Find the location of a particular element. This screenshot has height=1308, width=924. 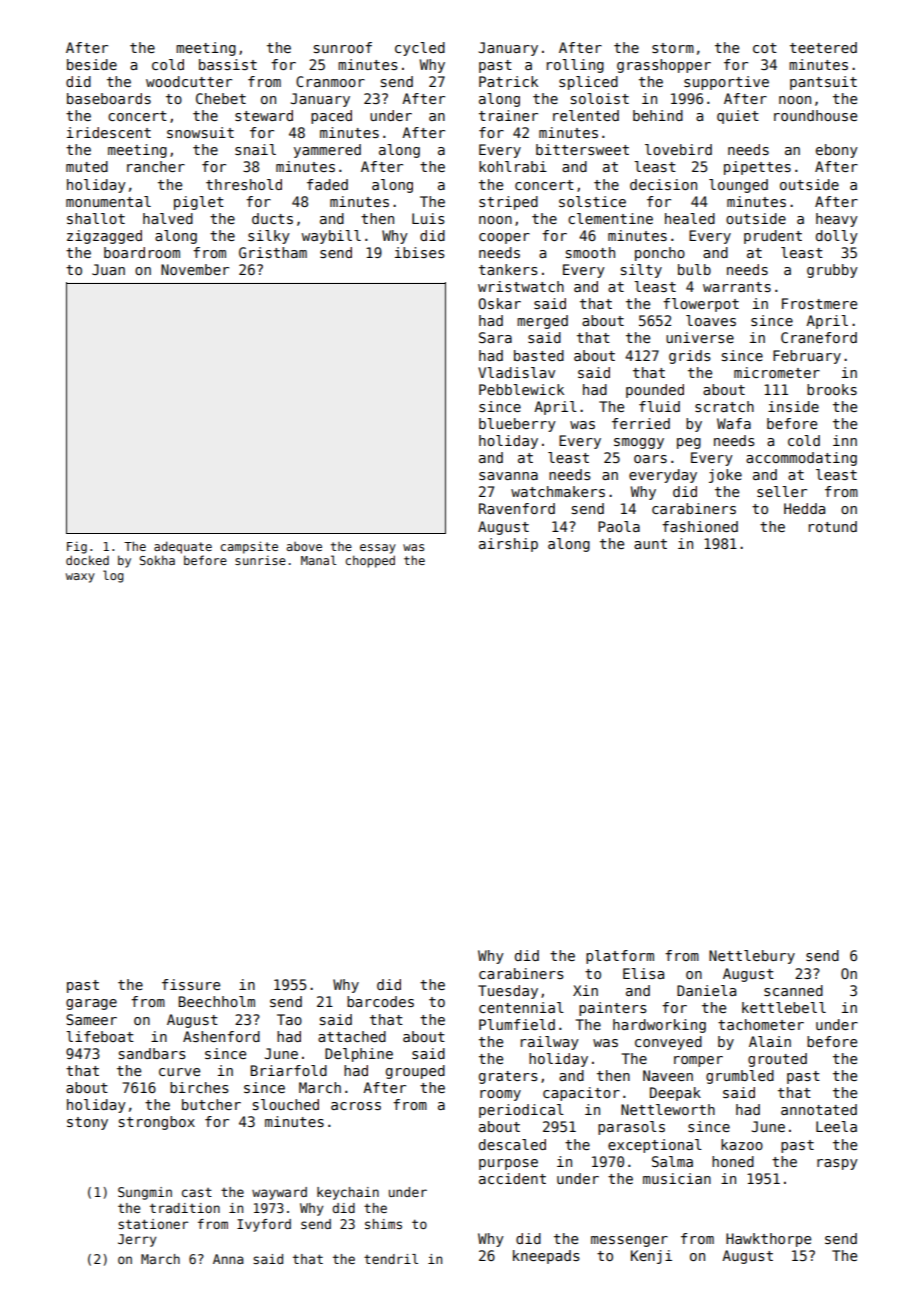

messenger is located at coordinates (629, 1241).
